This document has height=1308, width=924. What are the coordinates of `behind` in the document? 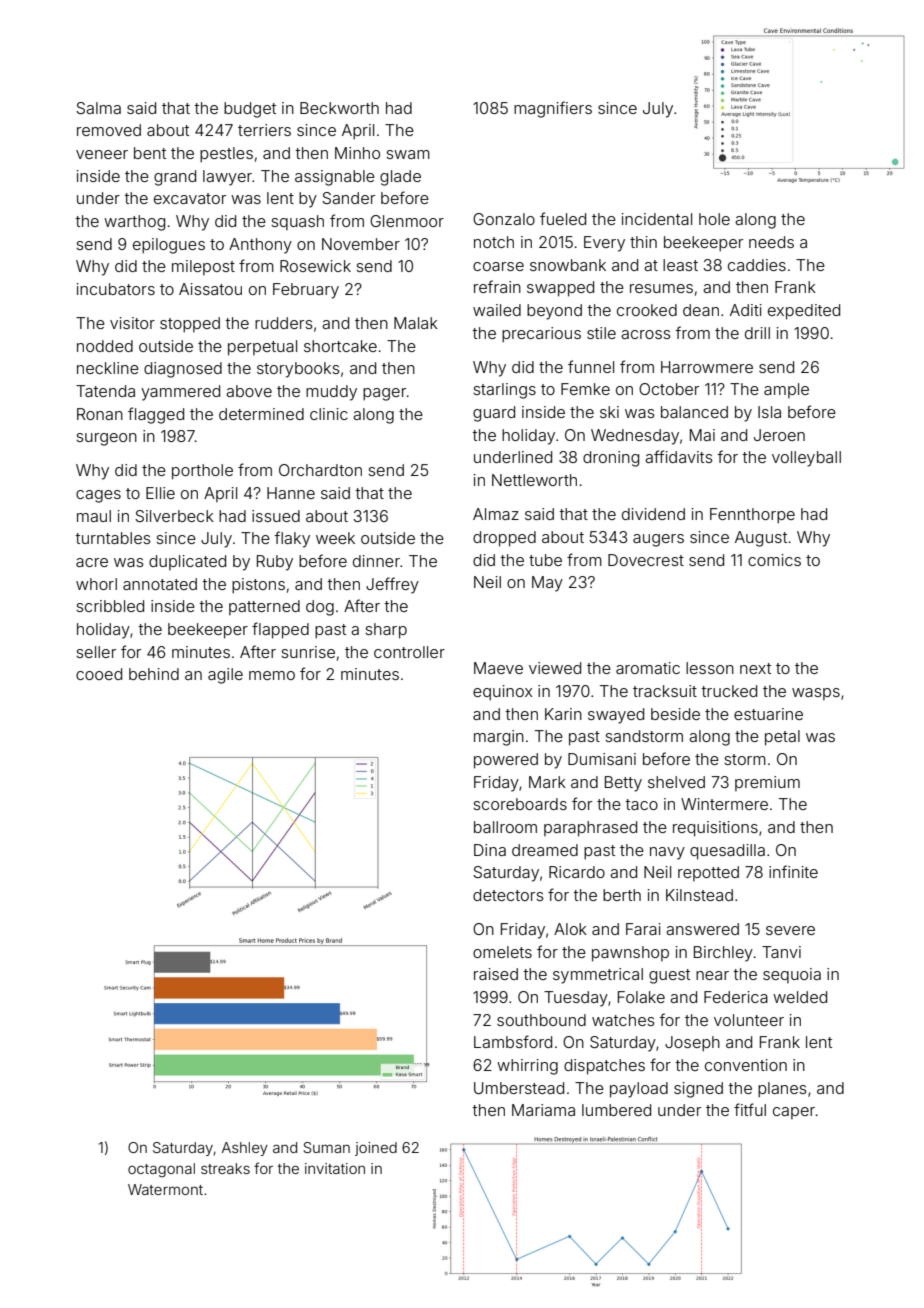 It's located at (154, 674).
